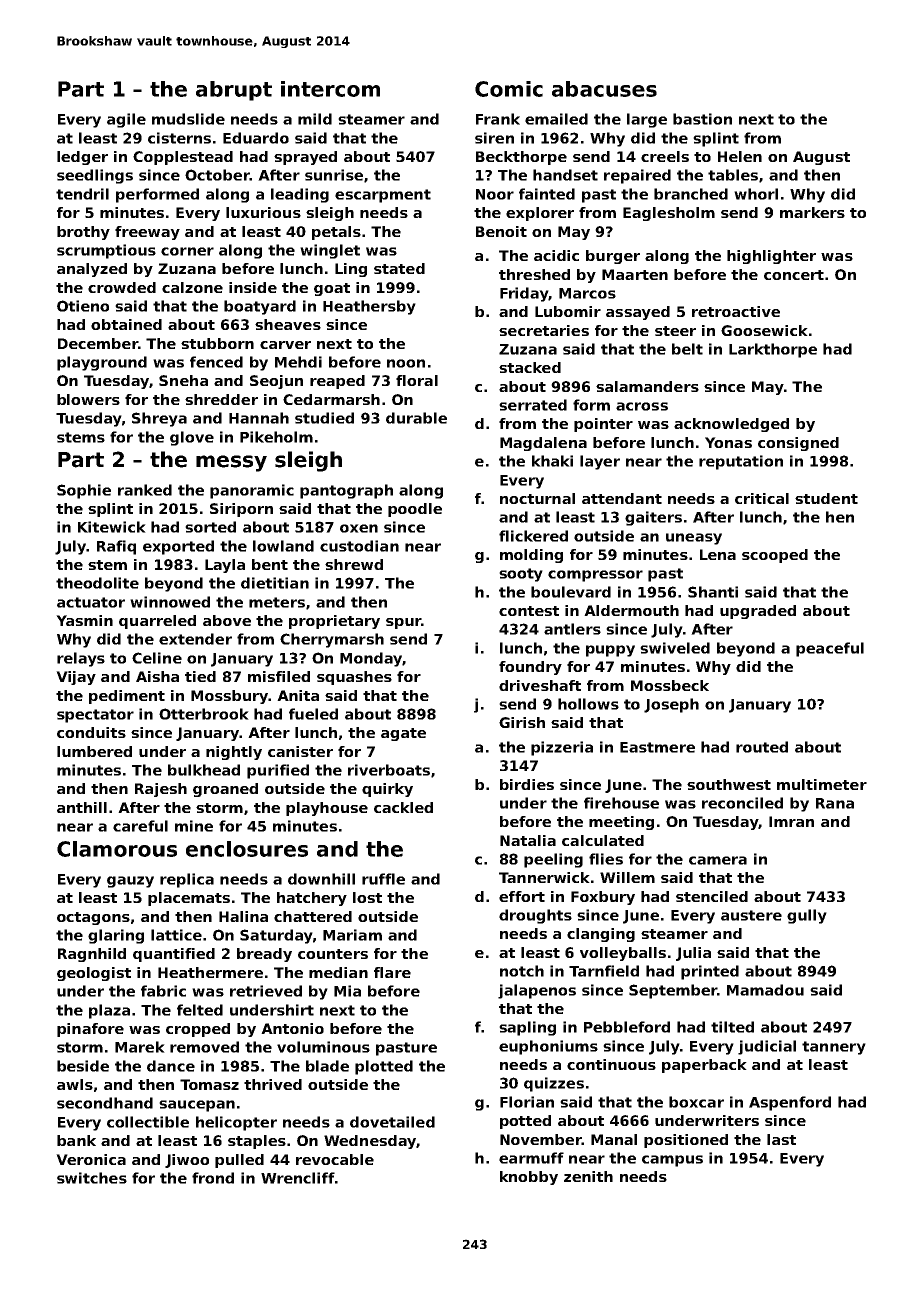 Image resolution: width=924 pixels, height=1308 pixels. Describe the element at coordinates (530, 668) in the image. I see `foundry` at that location.
